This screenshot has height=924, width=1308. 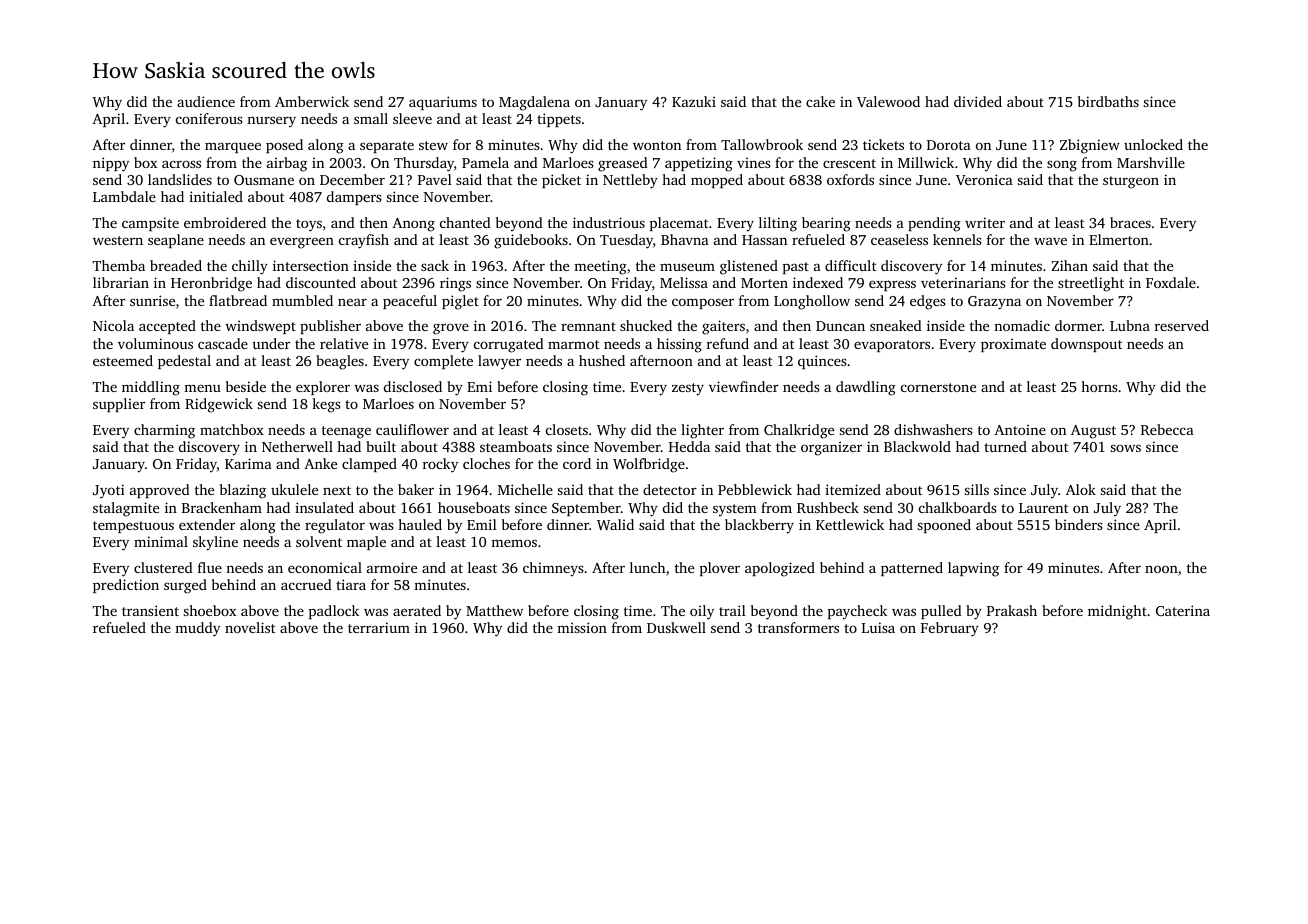 I want to click on clustered, so click(x=163, y=567).
